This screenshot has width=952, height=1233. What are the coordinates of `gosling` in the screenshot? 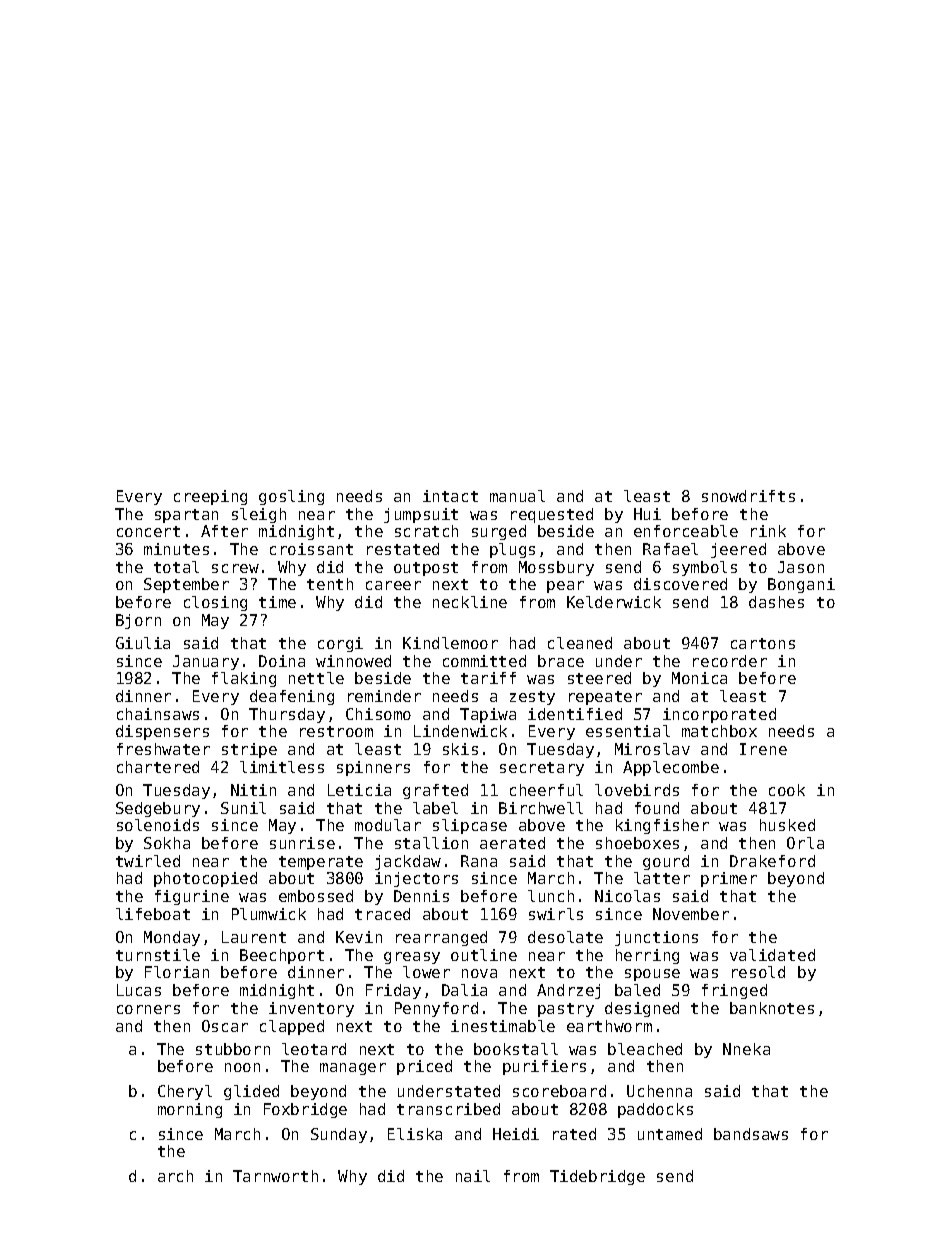 It's located at (291, 497).
